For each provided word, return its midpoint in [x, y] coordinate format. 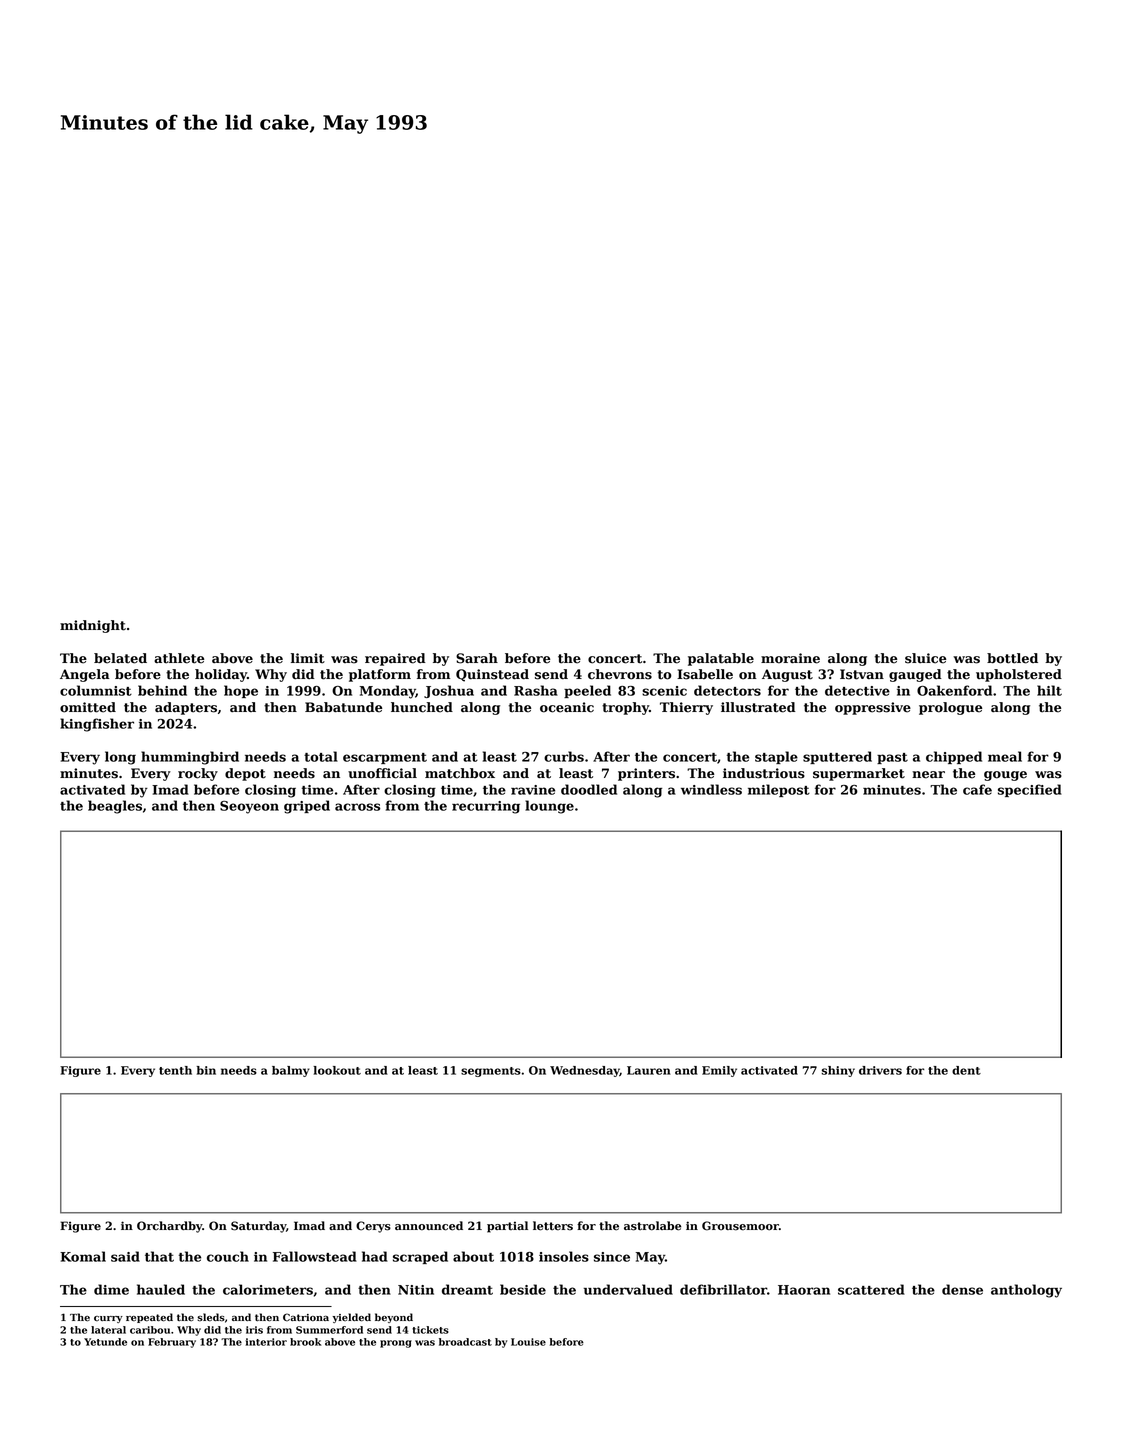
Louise [528, 1342]
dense [962, 1289]
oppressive [873, 708]
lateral [108, 1330]
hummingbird [190, 758]
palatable [721, 659]
